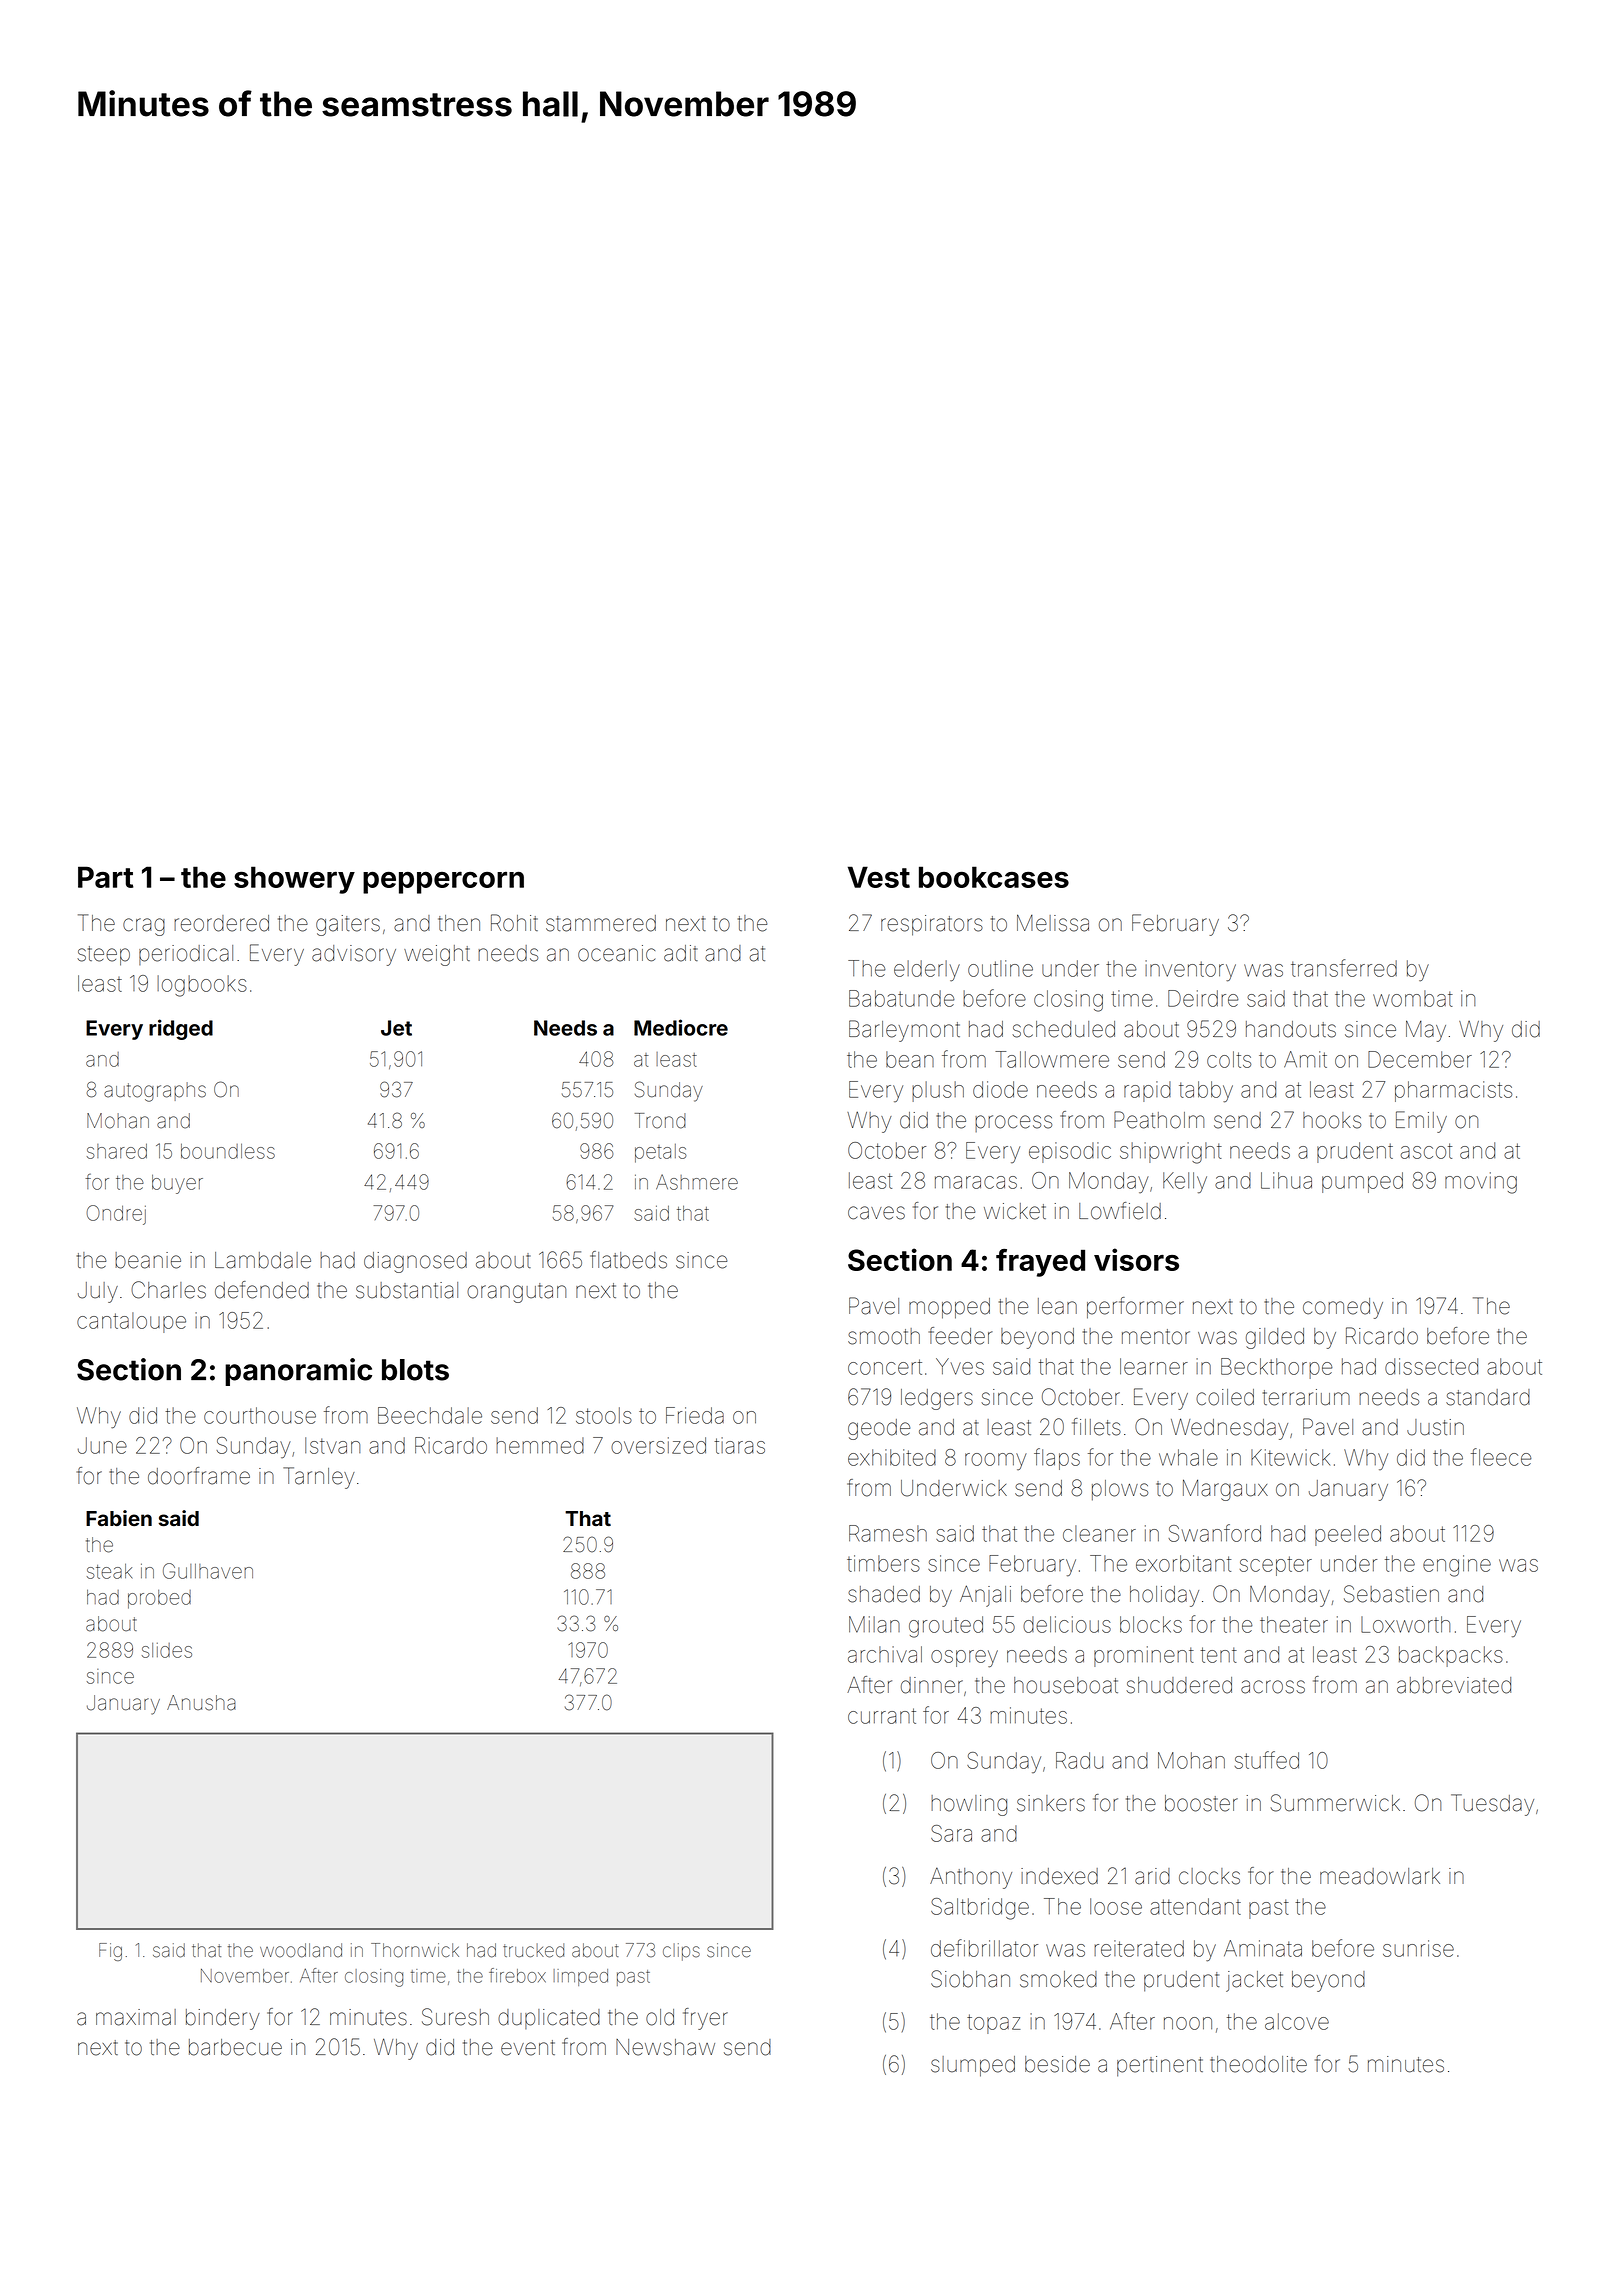 The width and height of the screenshot is (1620, 2292). What do you see at coordinates (660, 2017) in the screenshot?
I see `old` at bounding box center [660, 2017].
